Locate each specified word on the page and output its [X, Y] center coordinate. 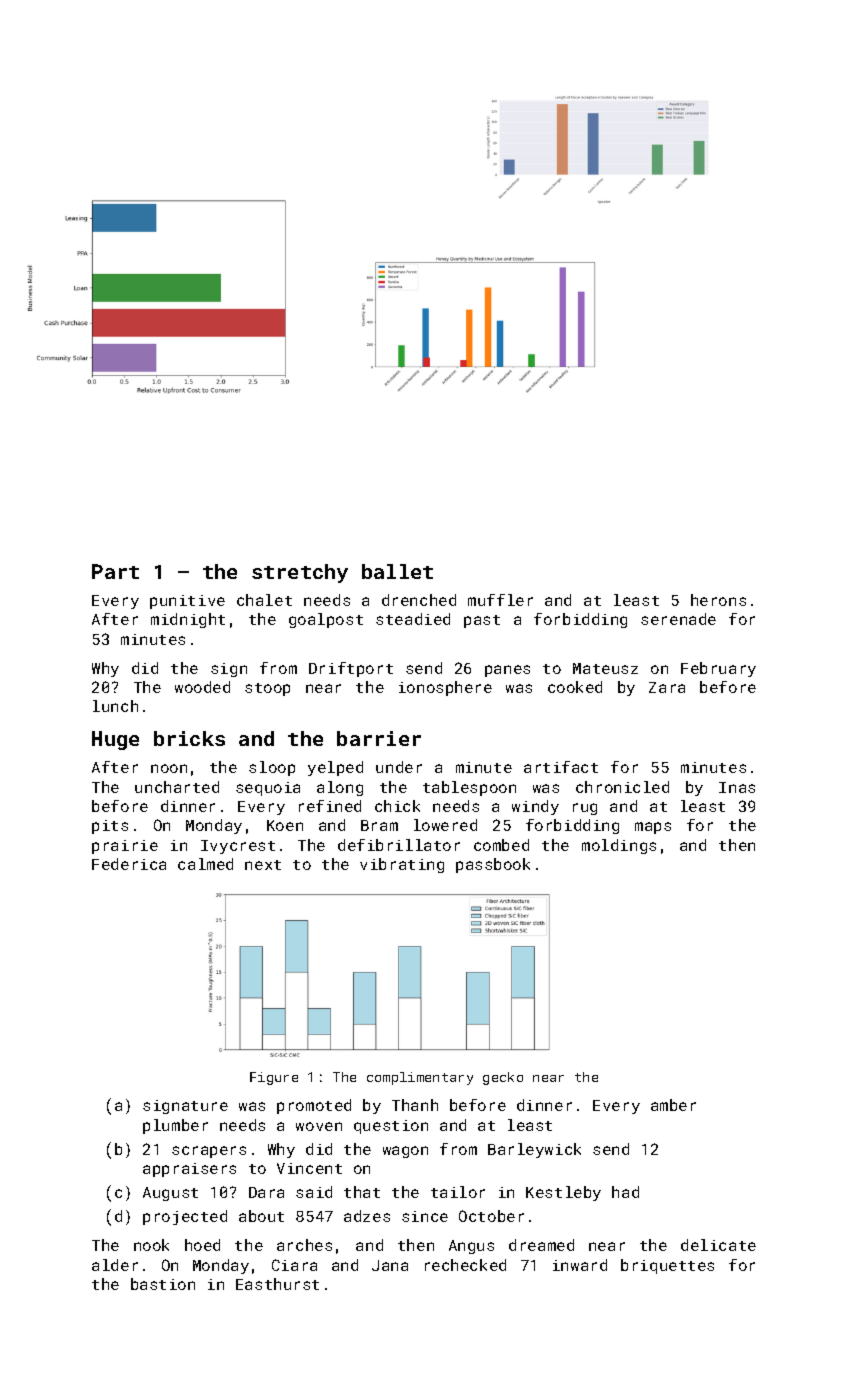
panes [507, 671]
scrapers [209, 1152]
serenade [678, 619]
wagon [405, 1152]
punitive [187, 602]
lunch [115, 706]
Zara [667, 687]
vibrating [402, 865]
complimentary [420, 1078]
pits [110, 827]
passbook [493, 865]
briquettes [667, 1266]
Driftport [351, 669]
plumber [175, 1126]
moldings [619, 846]
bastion [163, 1284]
